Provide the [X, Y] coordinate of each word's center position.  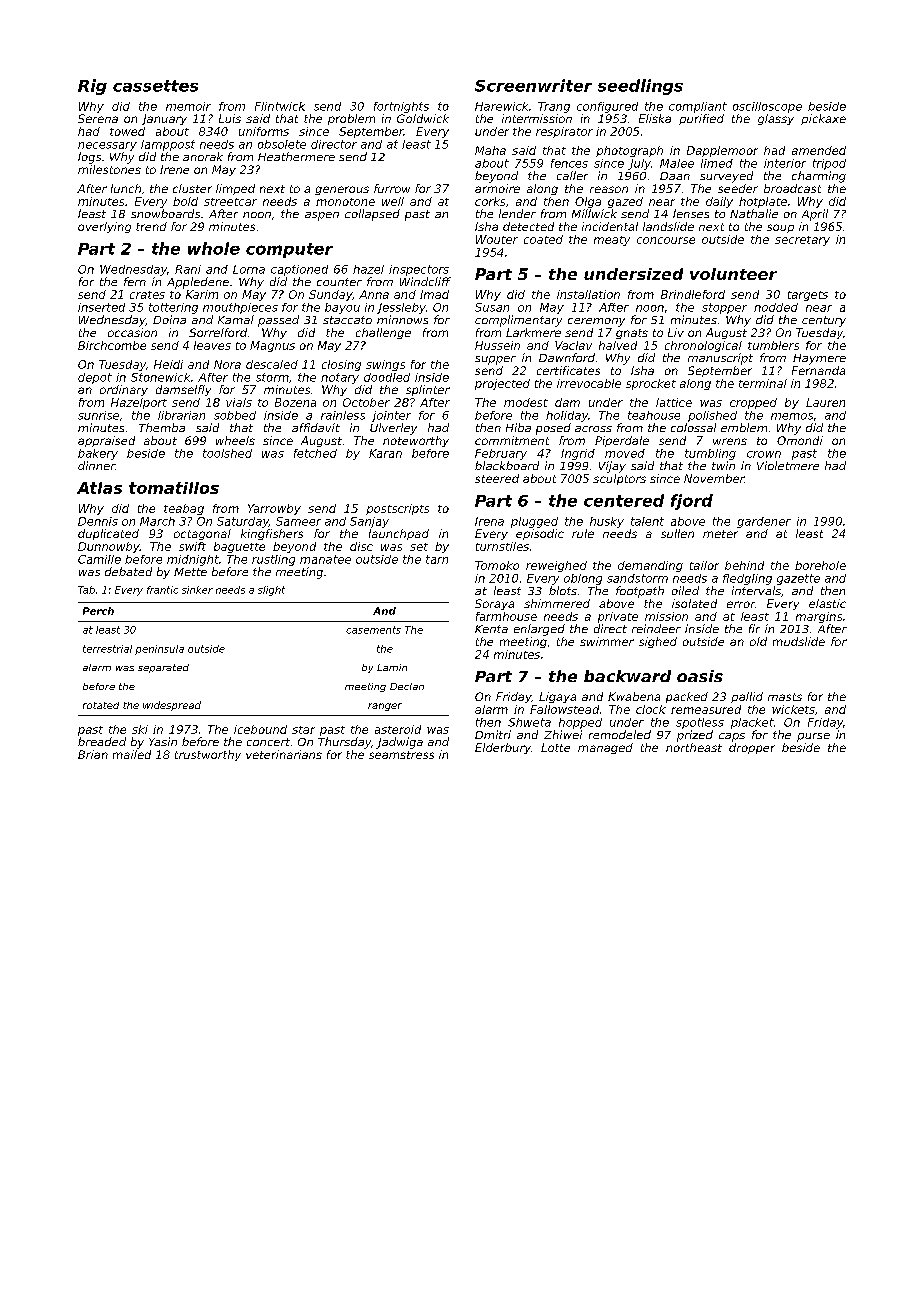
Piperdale [622, 441]
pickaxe [823, 119]
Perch [98, 611]
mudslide [799, 641]
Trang [554, 107]
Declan [407, 686]
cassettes [155, 86]
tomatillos [174, 488]
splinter [428, 390]
